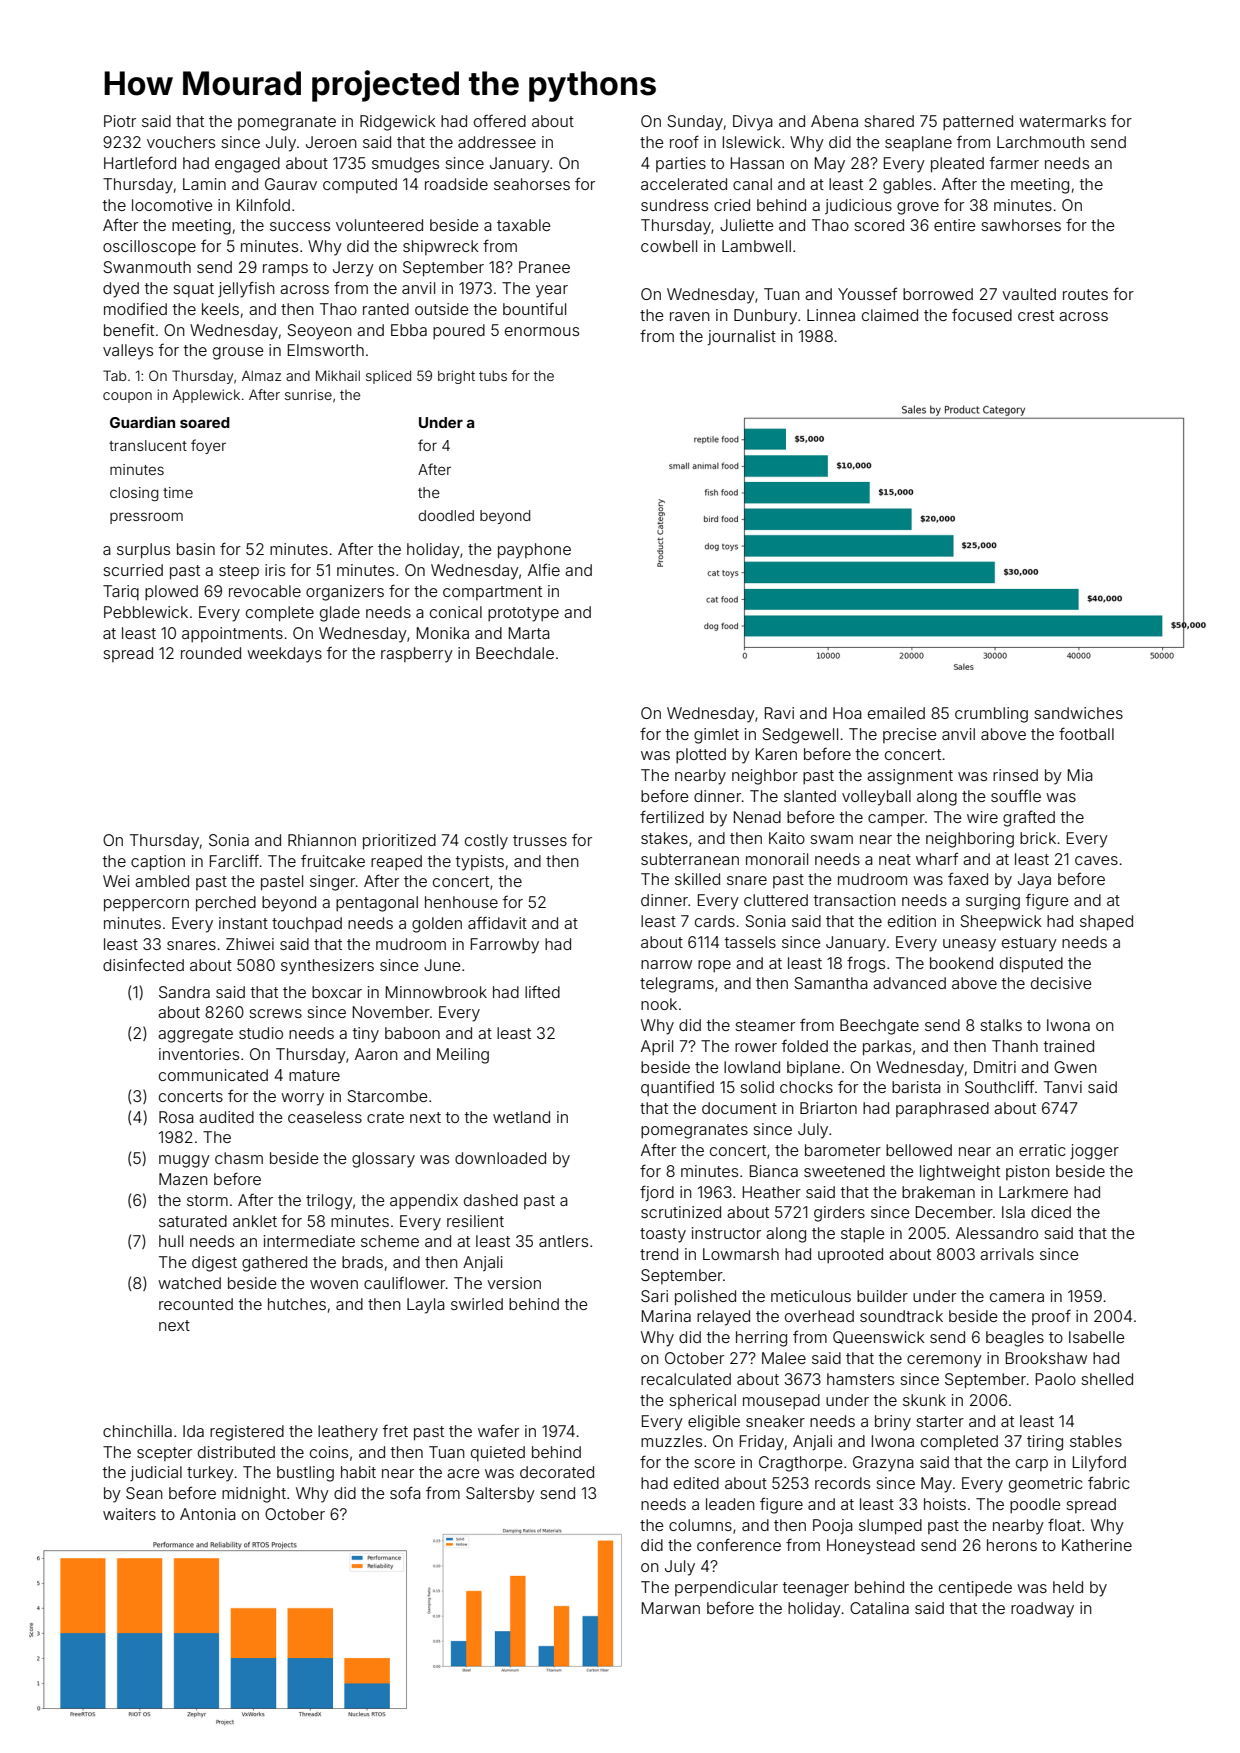  What do you see at coordinates (498, 1430) in the document?
I see `wafer` at bounding box center [498, 1430].
